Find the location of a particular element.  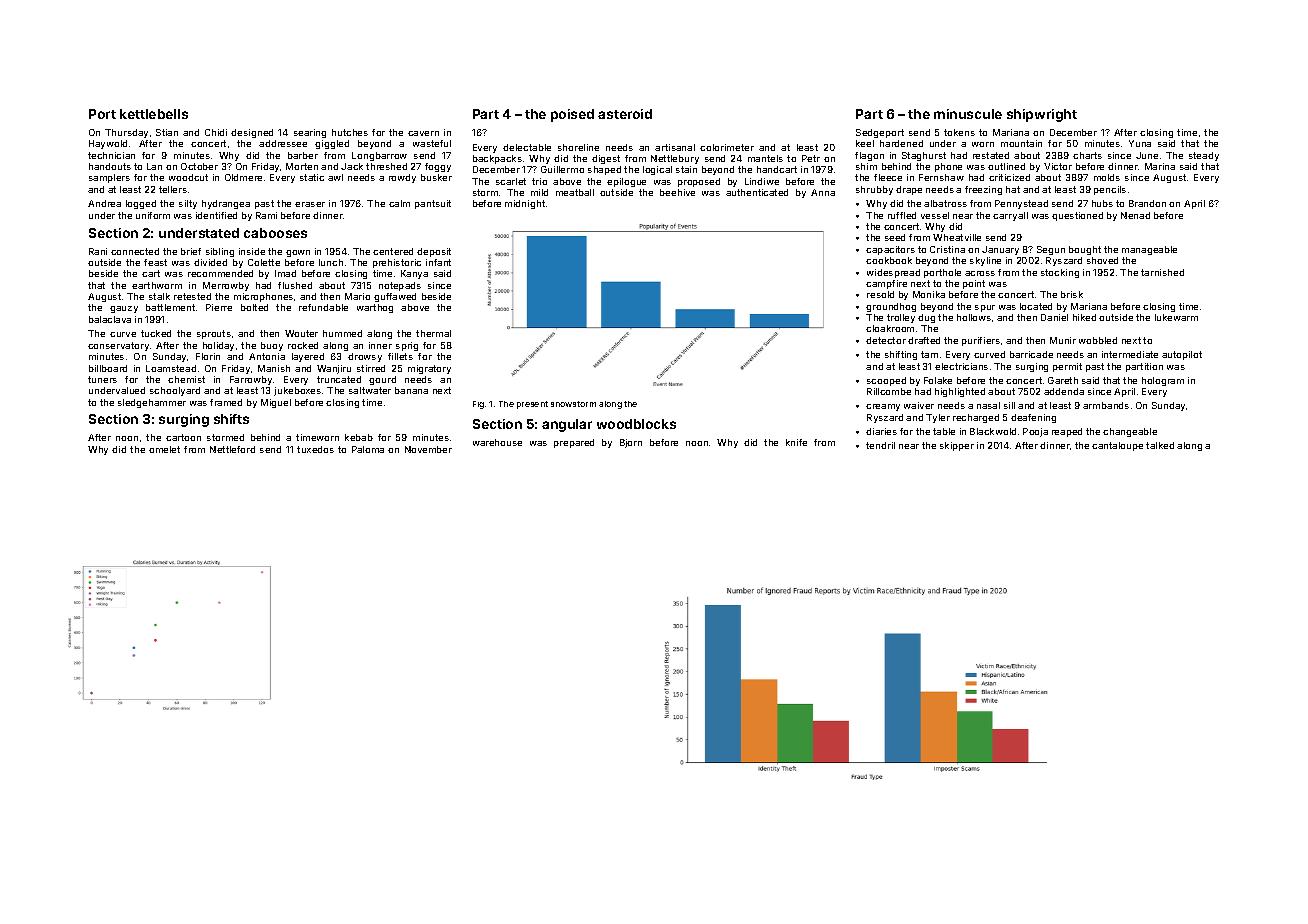

notepads is located at coordinates (400, 286).
